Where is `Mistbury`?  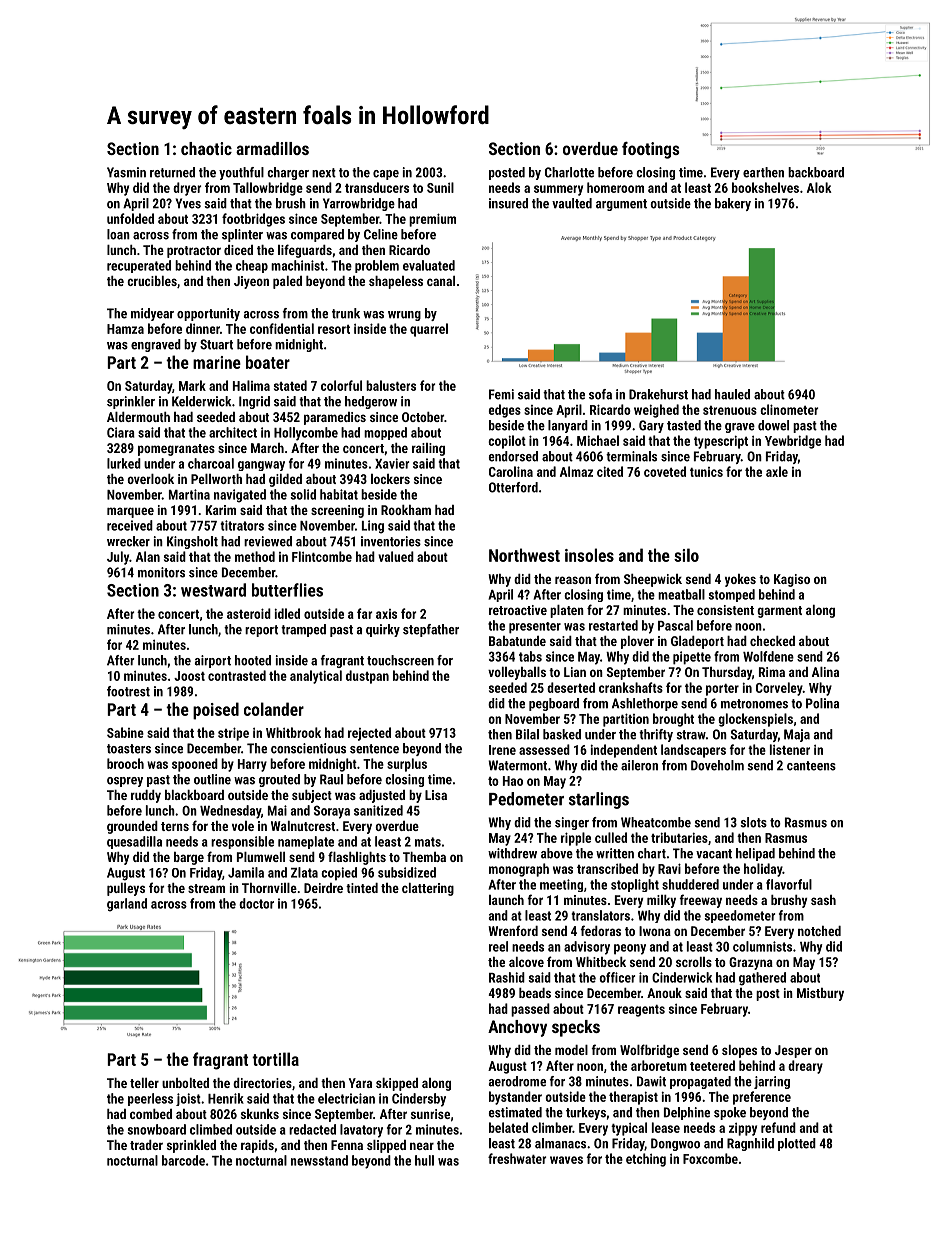 Mistbury is located at coordinates (820, 994).
